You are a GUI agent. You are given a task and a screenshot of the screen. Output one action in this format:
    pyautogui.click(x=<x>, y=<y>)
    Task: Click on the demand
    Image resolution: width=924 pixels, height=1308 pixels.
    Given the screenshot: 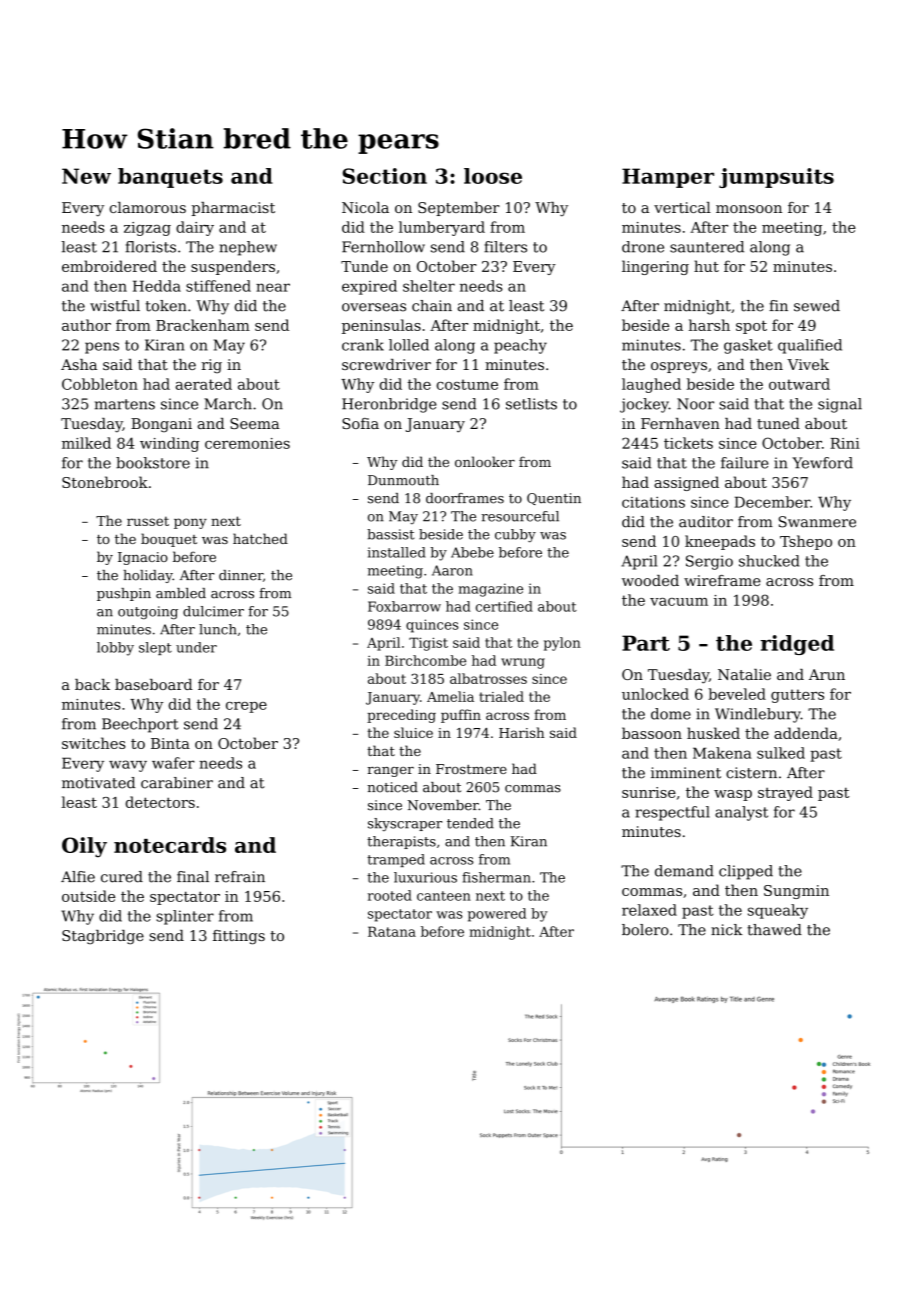 What is the action you would take?
    pyautogui.click(x=684, y=871)
